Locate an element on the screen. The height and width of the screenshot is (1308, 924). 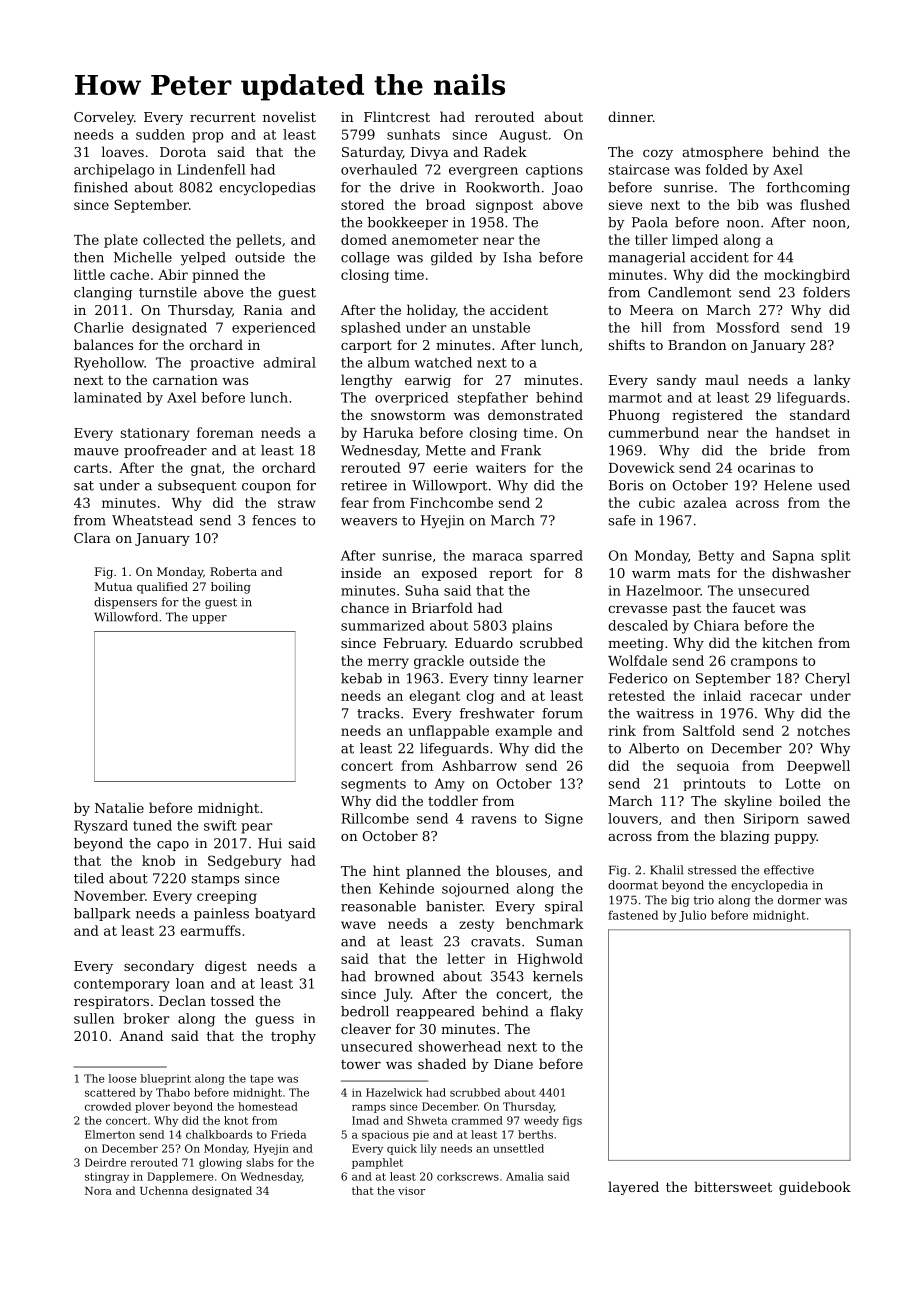
effective is located at coordinates (789, 870).
